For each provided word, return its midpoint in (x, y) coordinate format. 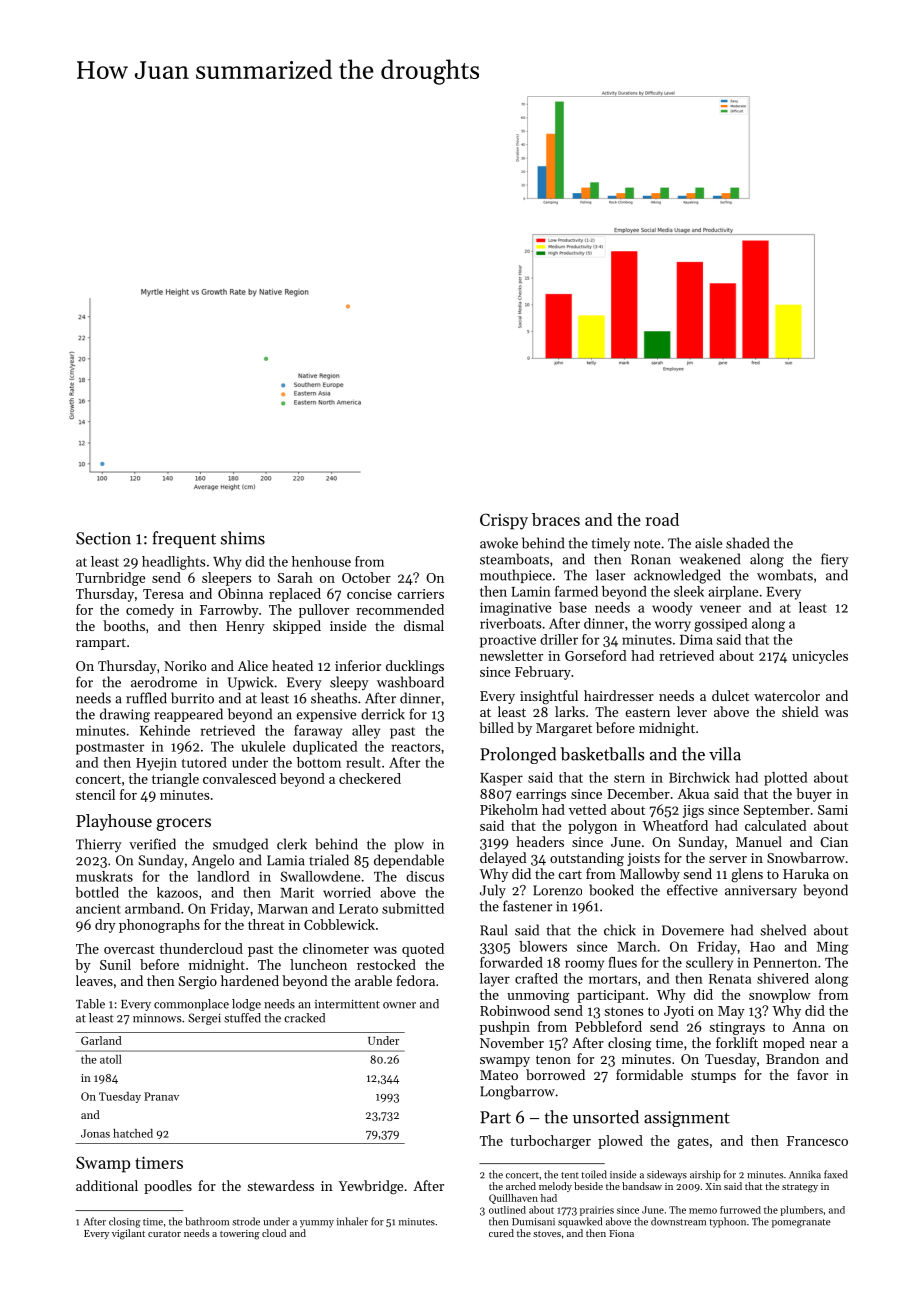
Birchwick (699, 777)
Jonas (95, 1133)
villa (725, 754)
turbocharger (550, 1142)
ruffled (146, 698)
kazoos (177, 892)
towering (240, 1235)
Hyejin (156, 764)
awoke (499, 543)
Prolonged (518, 755)
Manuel (759, 841)
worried (347, 892)
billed (496, 727)
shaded (747, 543)
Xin (713, 1186)
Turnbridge (110, 579)
